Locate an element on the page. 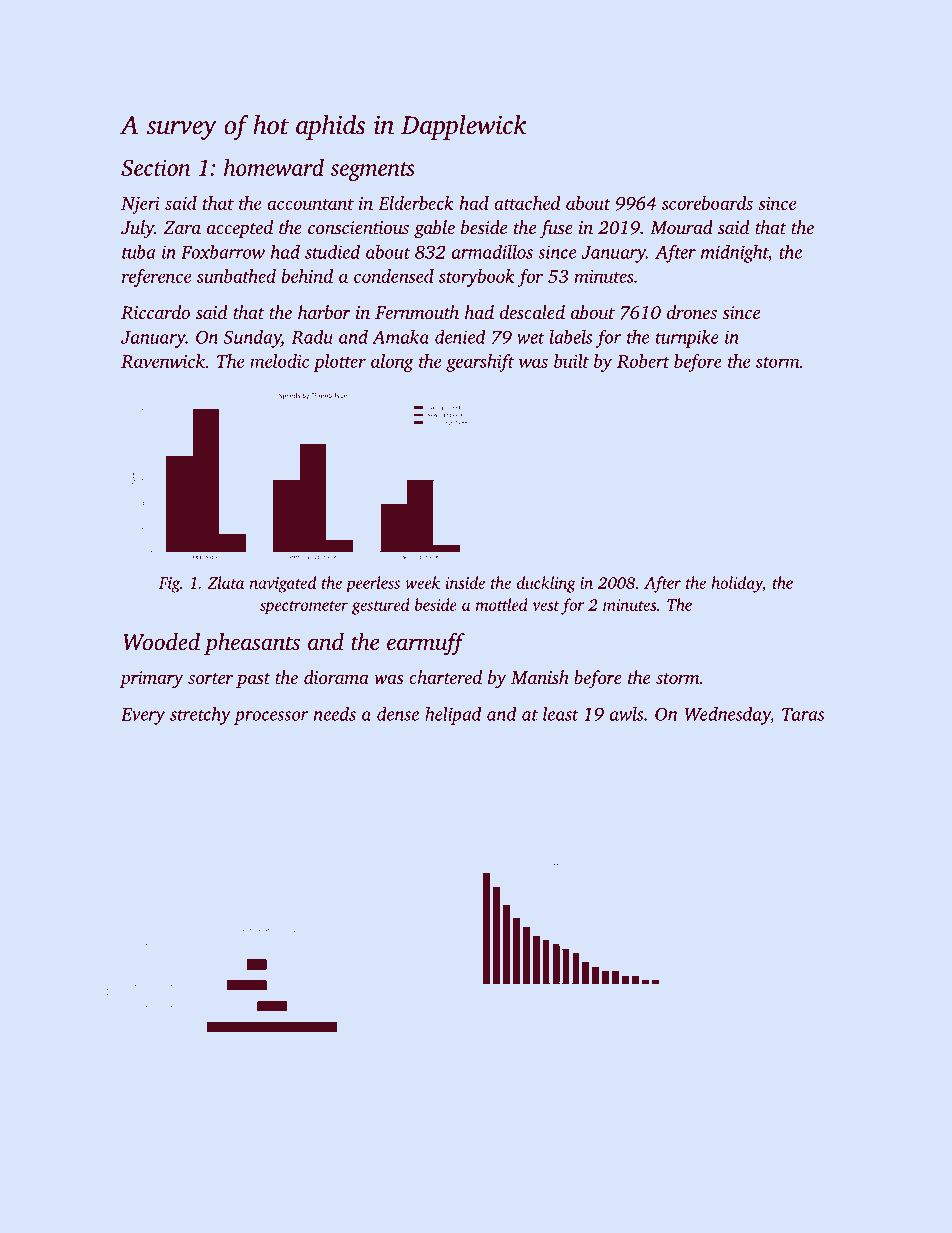  Robert is located at coordinates (643, 361).
